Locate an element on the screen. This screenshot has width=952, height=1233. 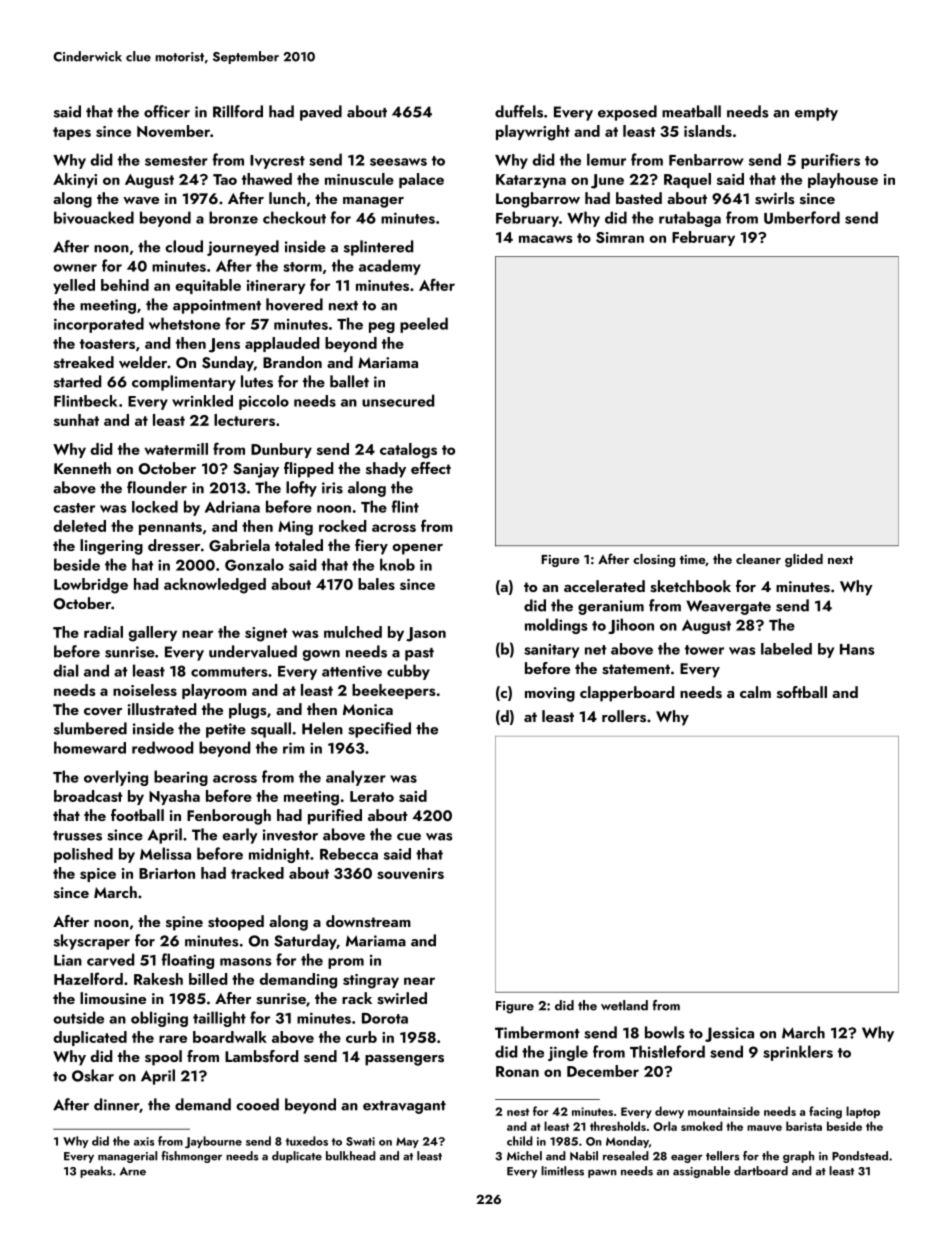
effect is located at coordinates (431, 468).
